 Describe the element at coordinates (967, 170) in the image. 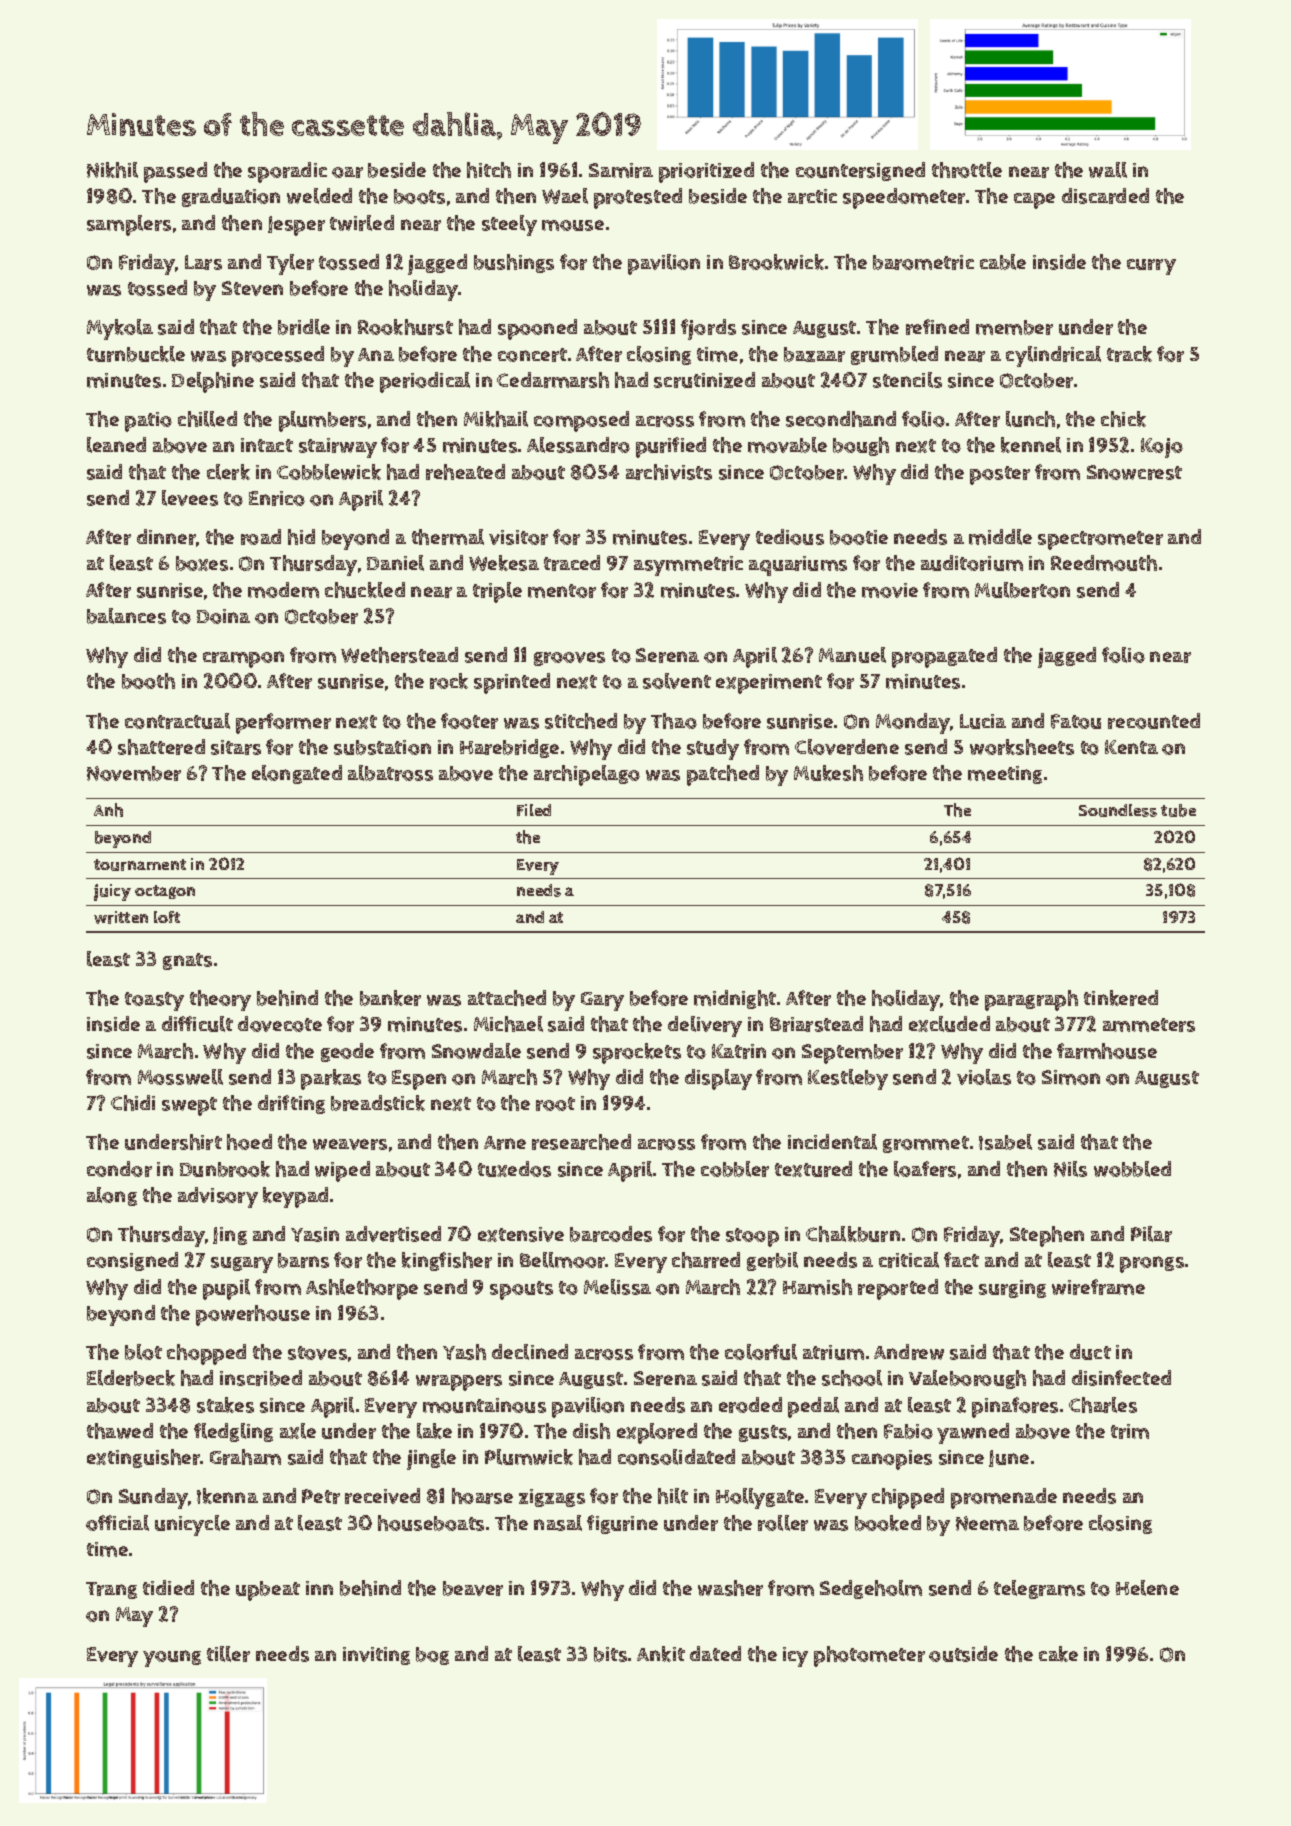

I see `throttle` at that location.
